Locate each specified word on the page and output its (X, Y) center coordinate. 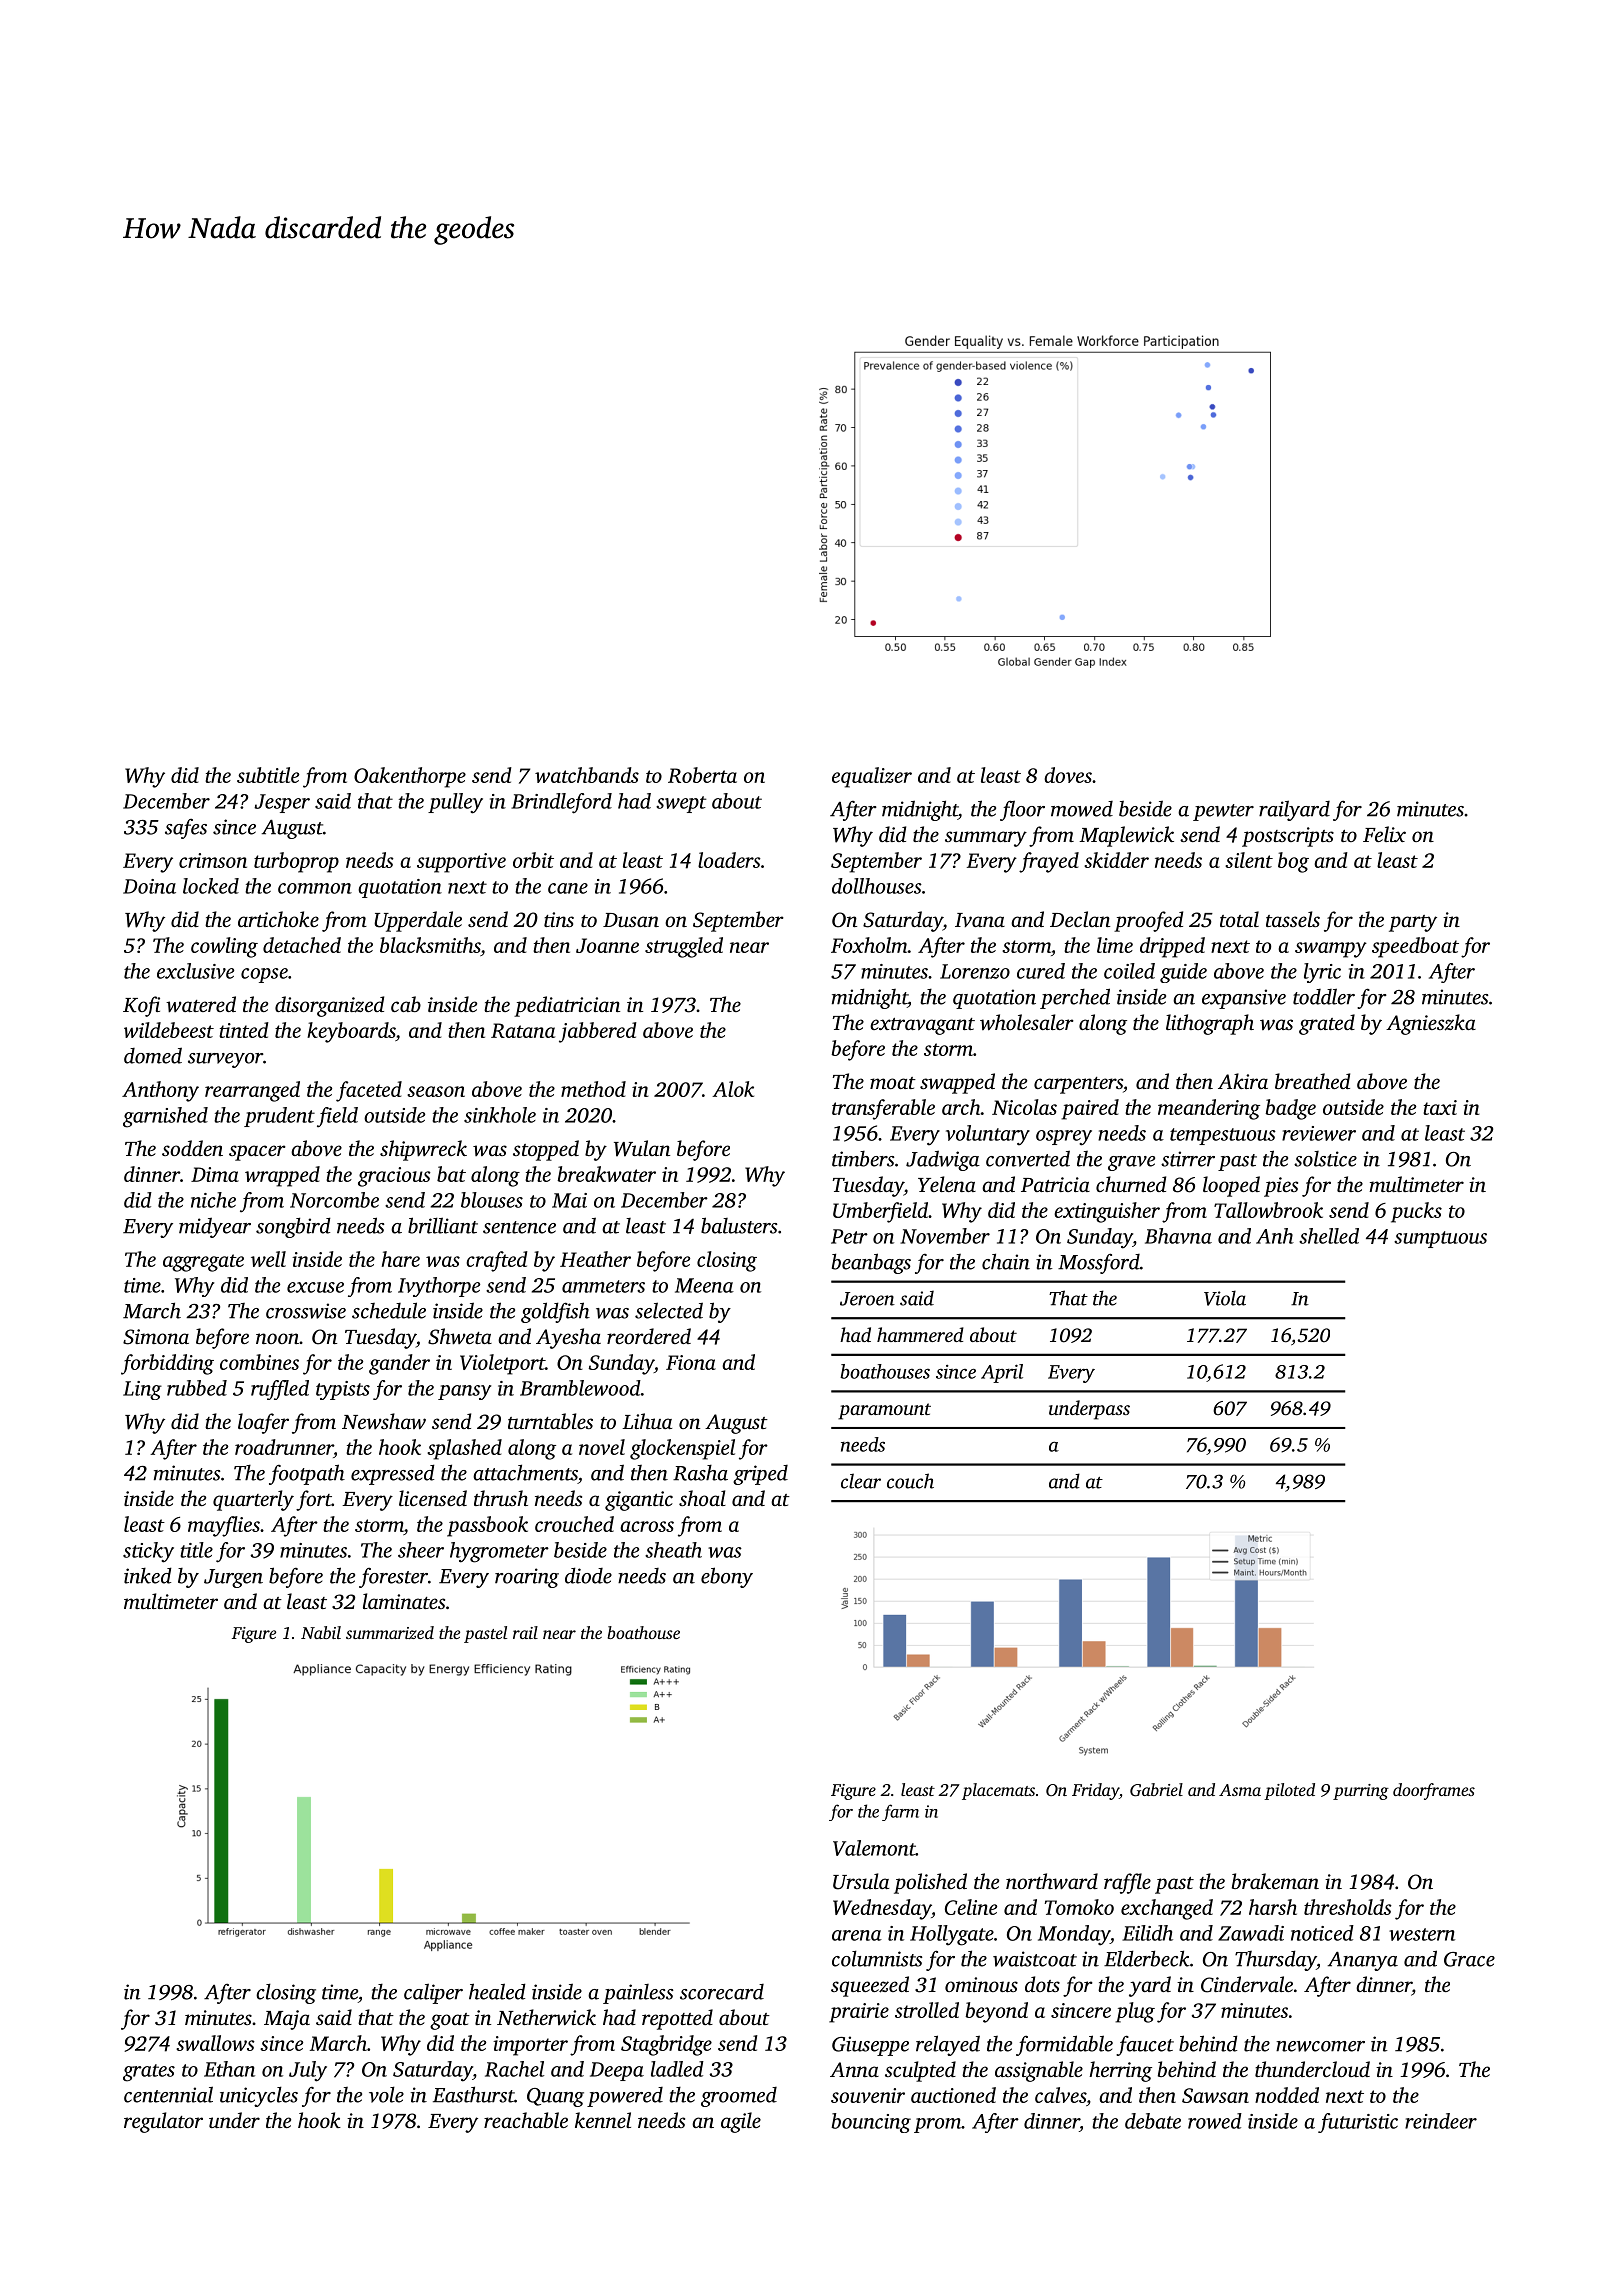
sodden (192, 1148)
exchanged (1167, 1909)
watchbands (587, 775)
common (315, 888)
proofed (1148, 921)
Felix (1384, 834)
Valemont (874, 1848)
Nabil (321, 1632)
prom (937, 2125)
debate (1153, 2121)
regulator (163, 2122)
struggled (684, 947)
